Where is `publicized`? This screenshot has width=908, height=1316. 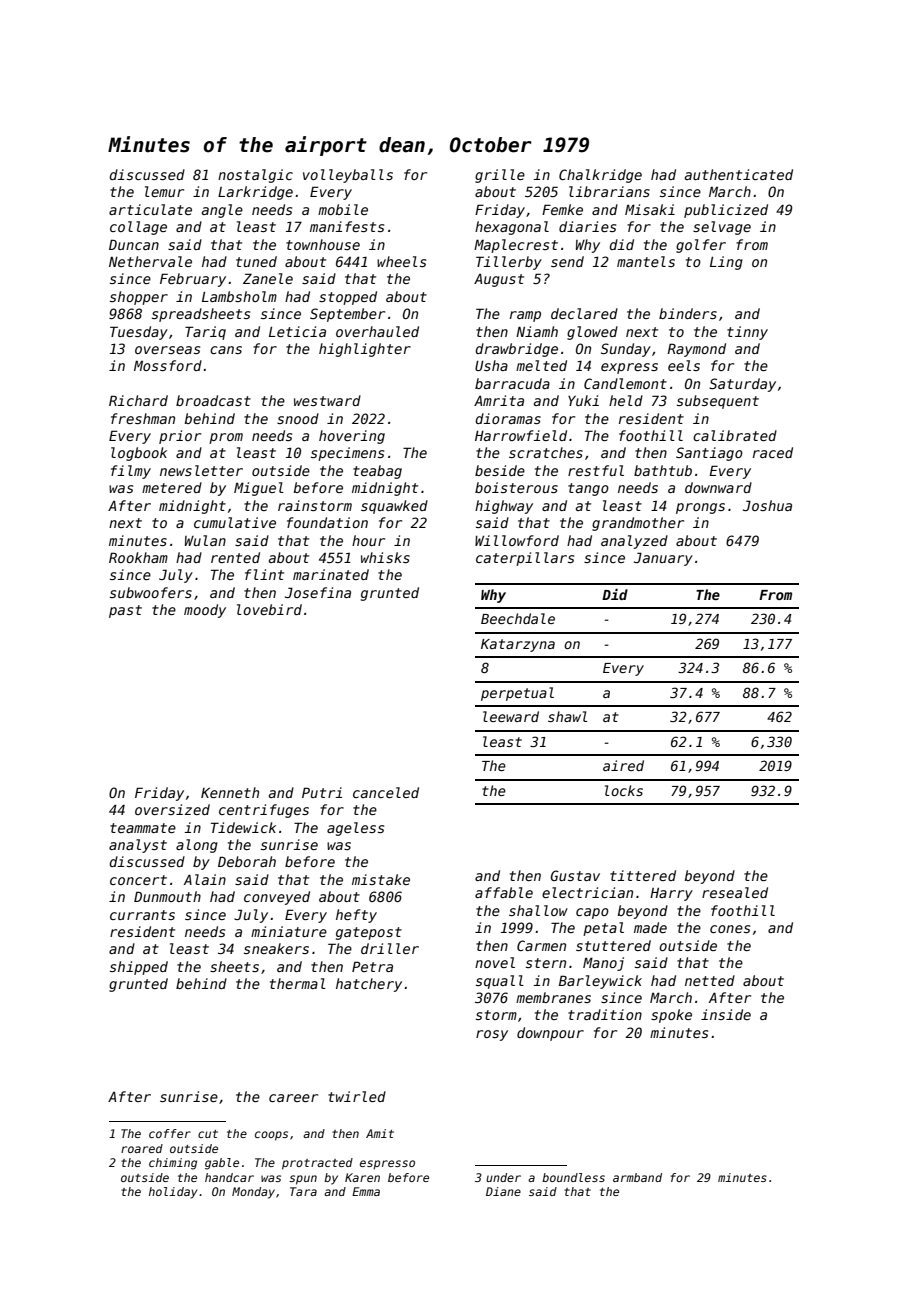 publicized is located at coordinates (726, 211).
